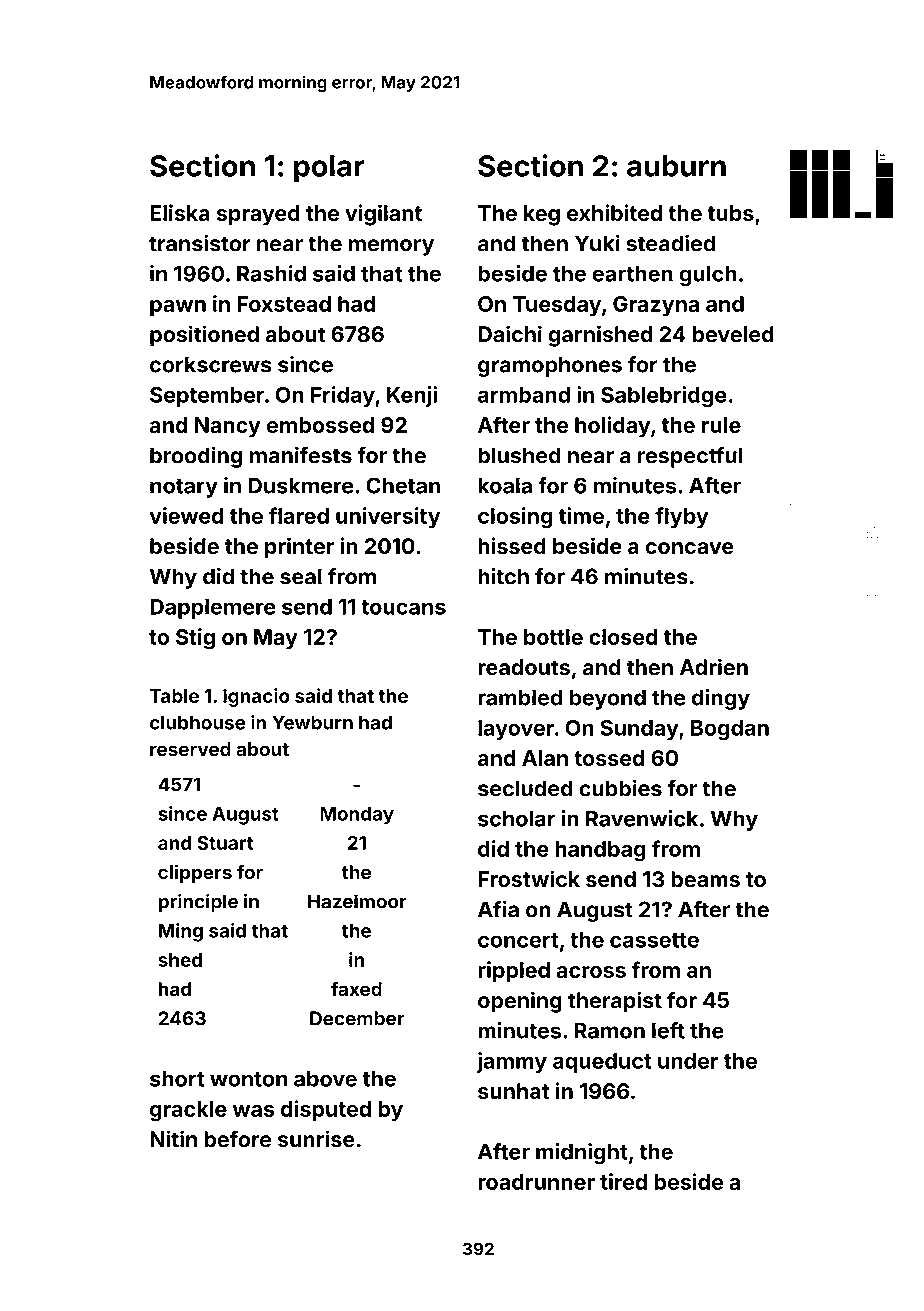  What do you see at coordinates (403, 607) in the screenshot?
I see `toucans` at bounding box center [403, 607].
